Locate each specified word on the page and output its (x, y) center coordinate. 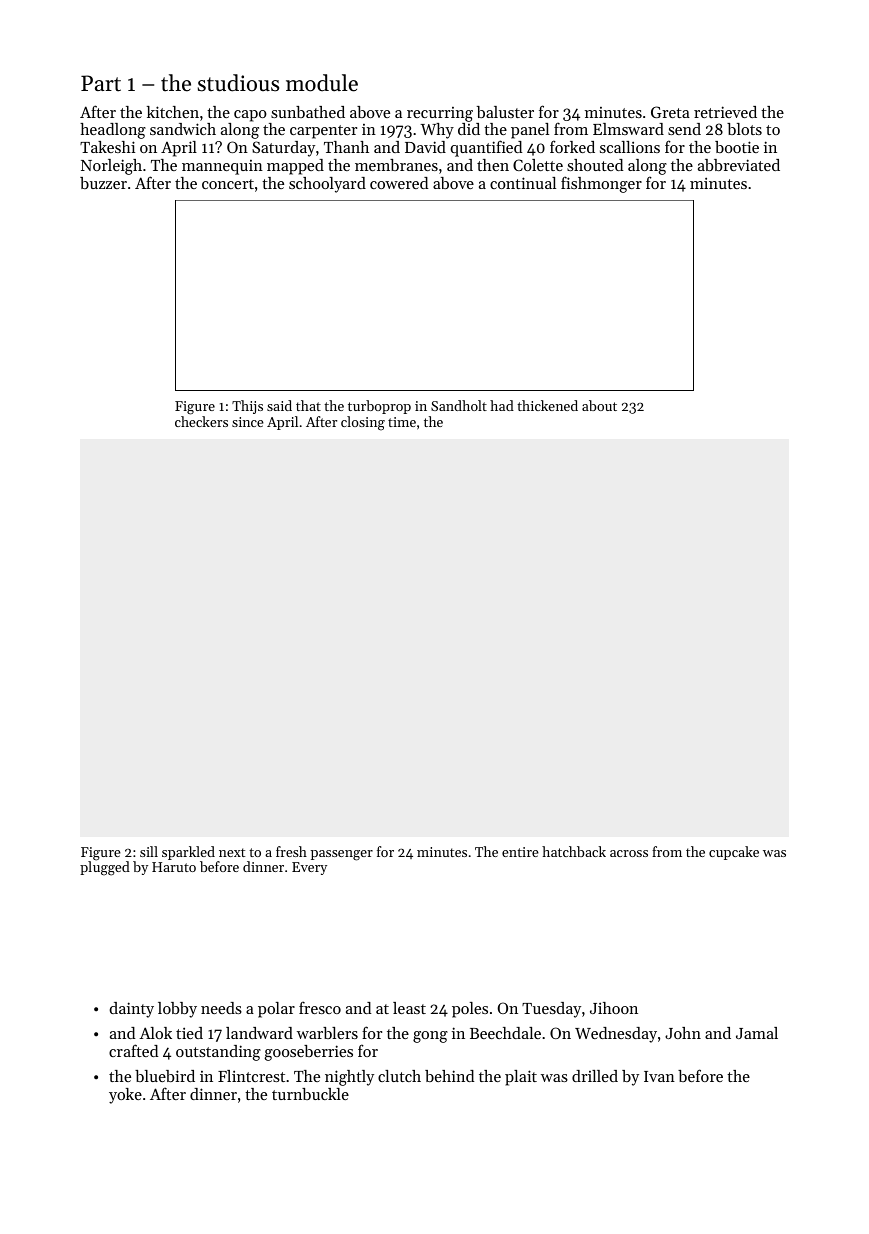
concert (228, 184)
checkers (201, 421)
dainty (131, 1010)
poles (470, 1010)
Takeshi (107, 147)
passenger (342, 855)
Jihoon (614, 1008)
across (629, 853)
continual (523, 183)
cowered (399, 183)
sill (149, 851)
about (599, 405)
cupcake (734, 853)
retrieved (725, 112)
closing (363, 423)
